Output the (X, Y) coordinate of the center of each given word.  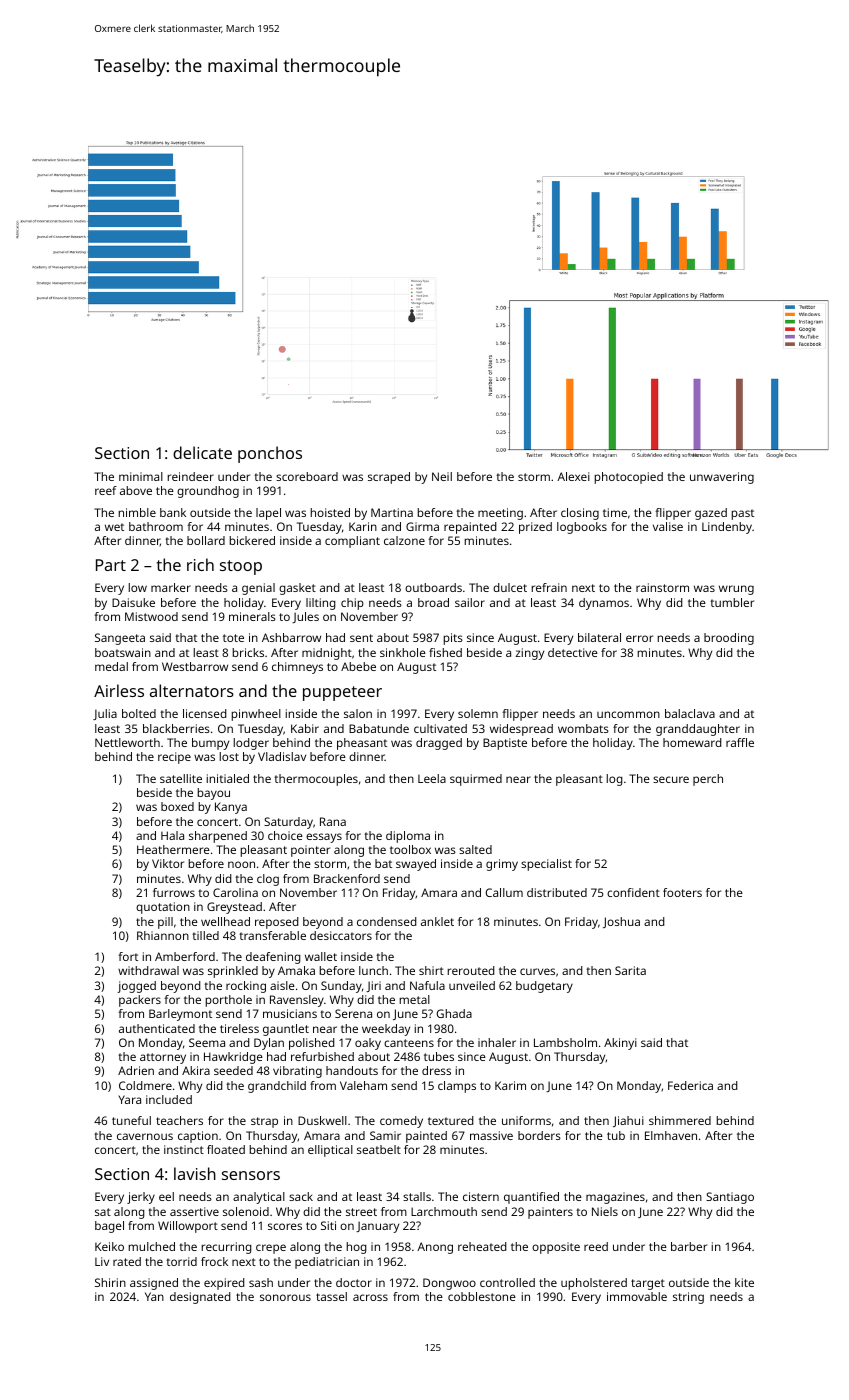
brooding (729, 639)
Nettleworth (127, 742)
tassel (331, 1296)
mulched (151, 1246)
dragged (439, 744)
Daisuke (133, 602)
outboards (433, 587)
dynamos (604, 604)
